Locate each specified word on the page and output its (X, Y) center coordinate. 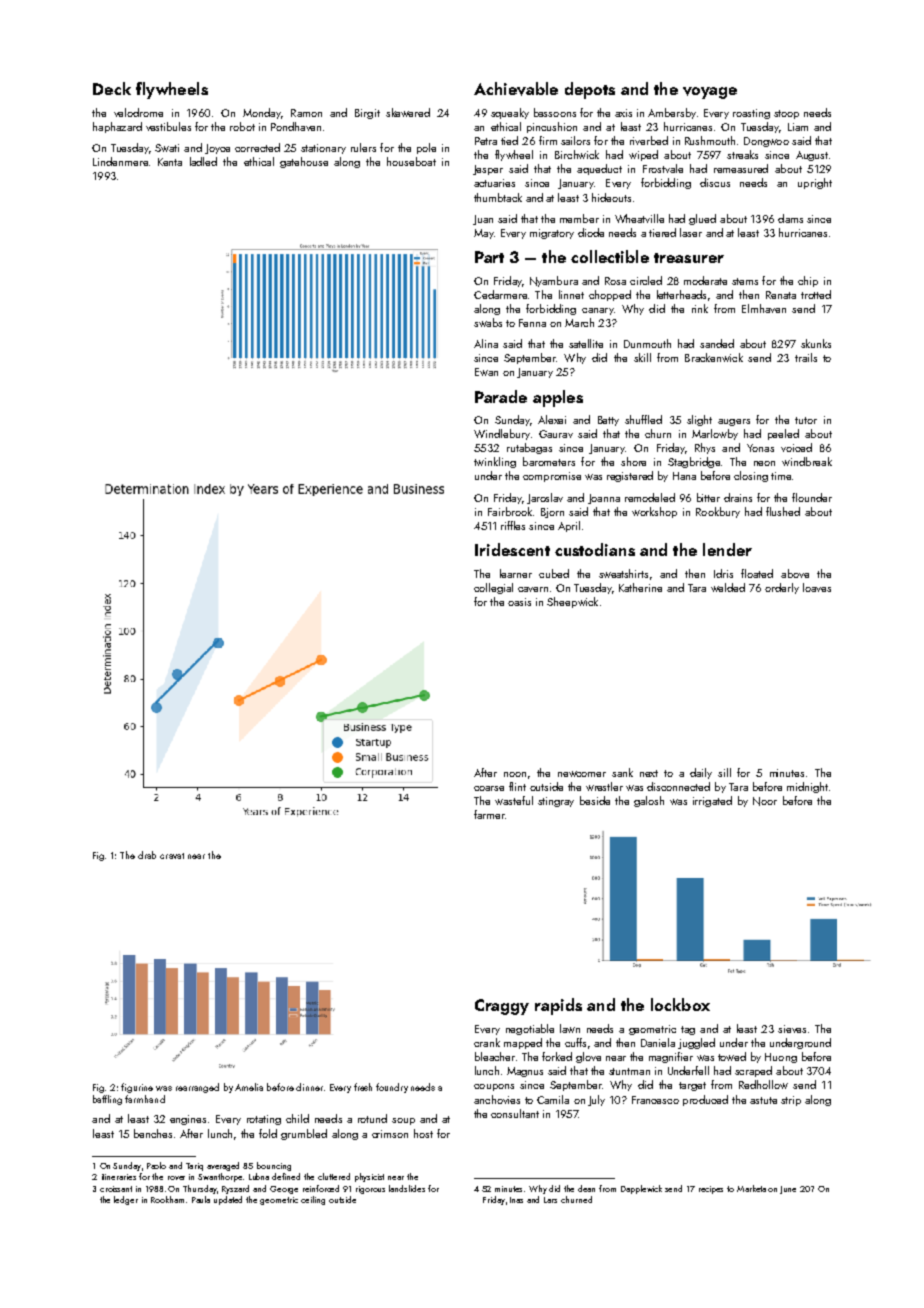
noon (515, 774)
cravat (172, 856)
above (795, 573)
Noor (765, 801)
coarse (489, 788)
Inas (516, 1200)
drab (147, 855)
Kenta (170, 162)
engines (188, 1120)
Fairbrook (510, 511)
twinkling (495, 462)
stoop (786, 114)
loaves (817, 587)
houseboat (411, 161)
